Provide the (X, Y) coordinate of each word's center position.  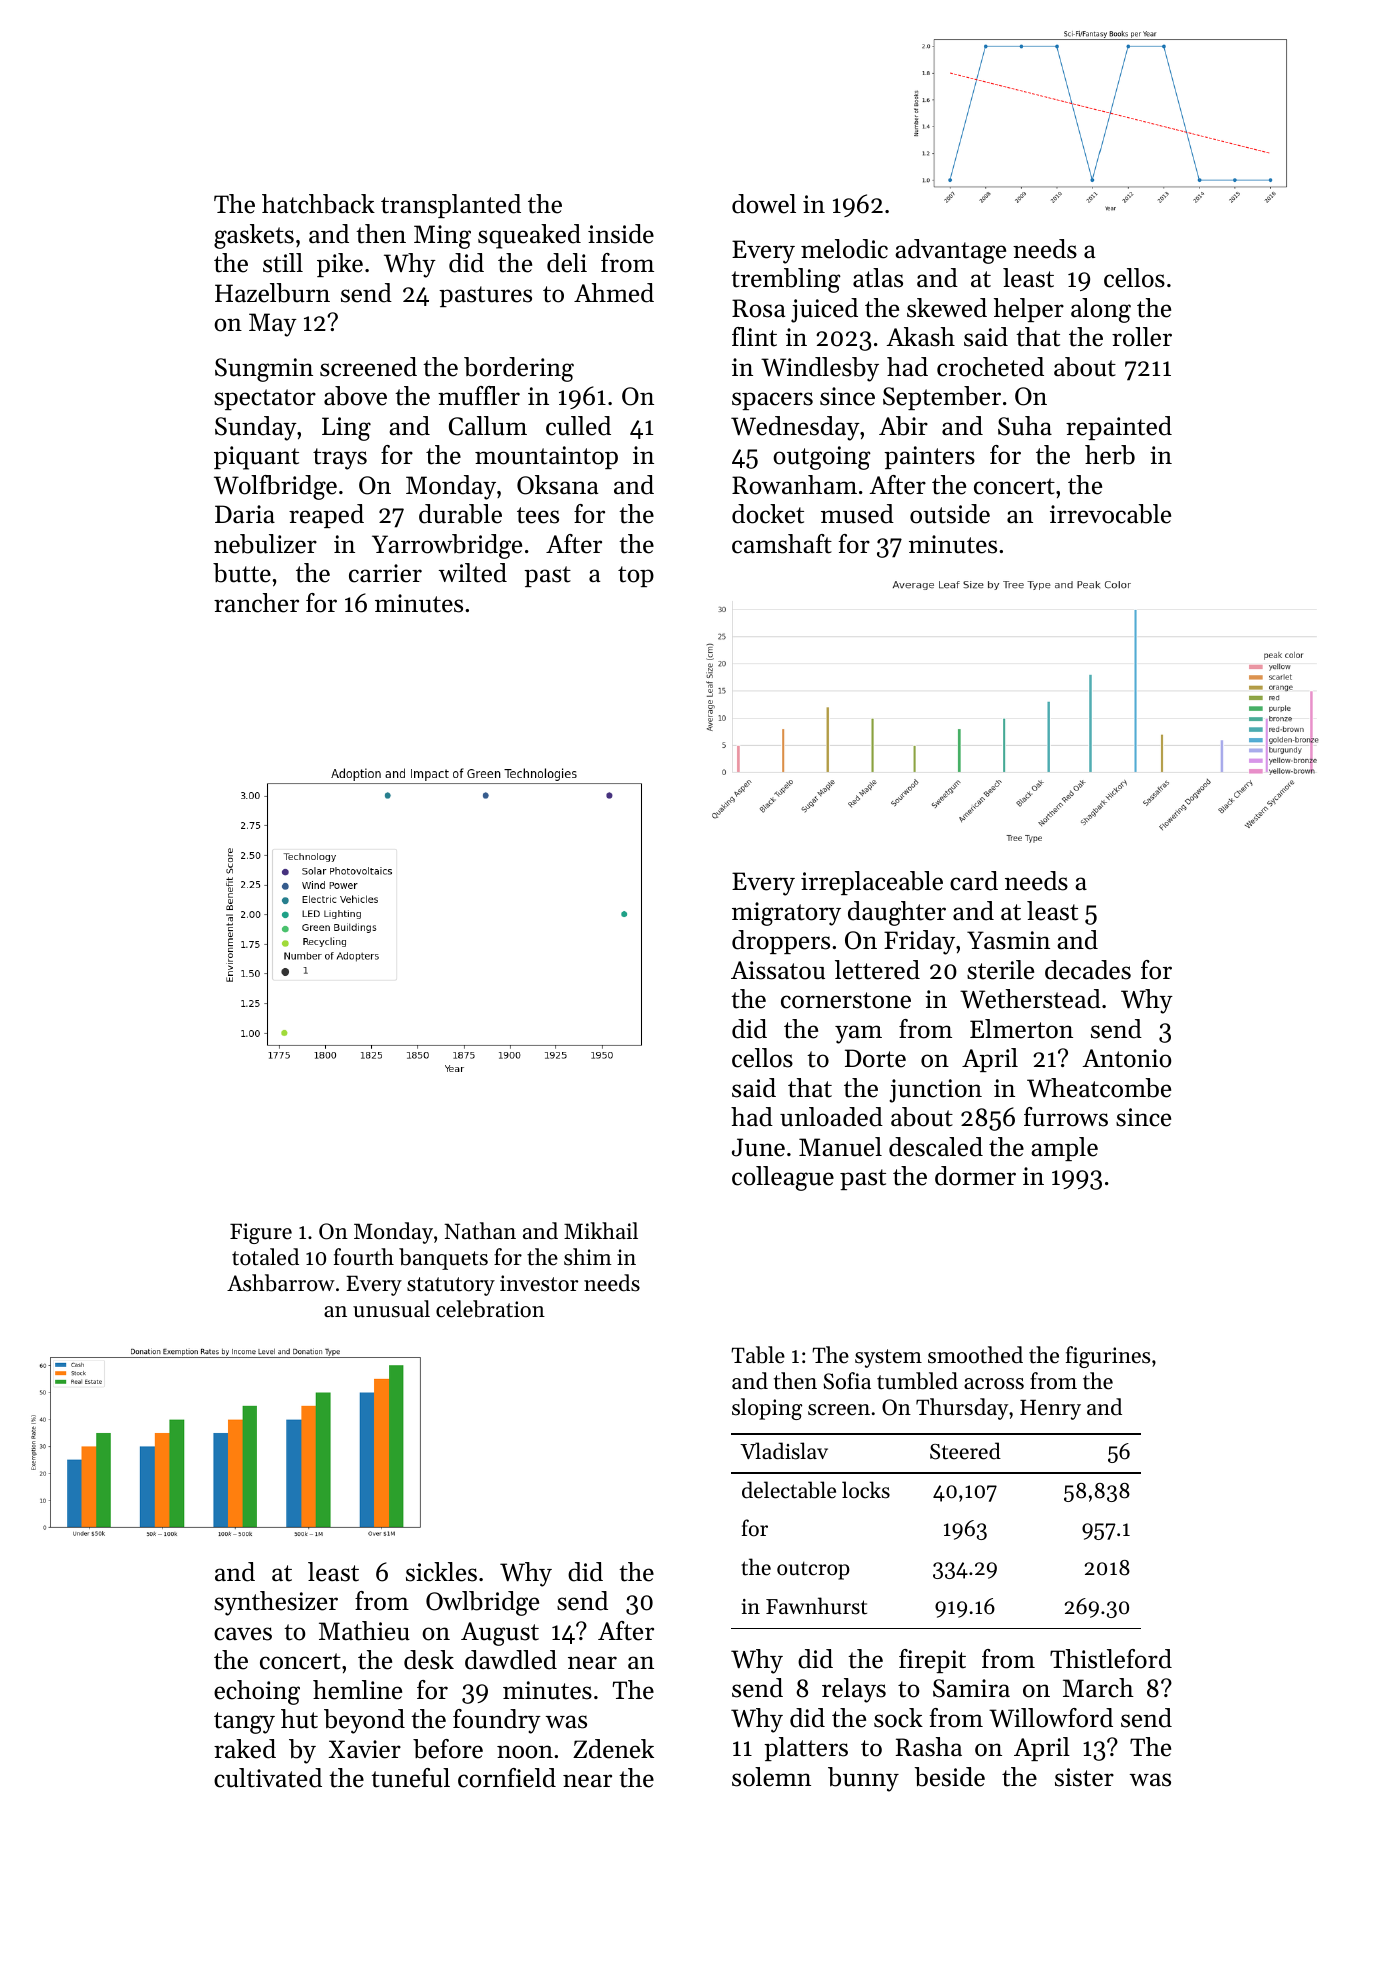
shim (588, 1257)
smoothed (975, 1355)
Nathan (480, 1231)
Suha (1025, 426)
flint (754, 337)
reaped (326, 516)
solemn (771, 1777)
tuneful (410, 1778)
